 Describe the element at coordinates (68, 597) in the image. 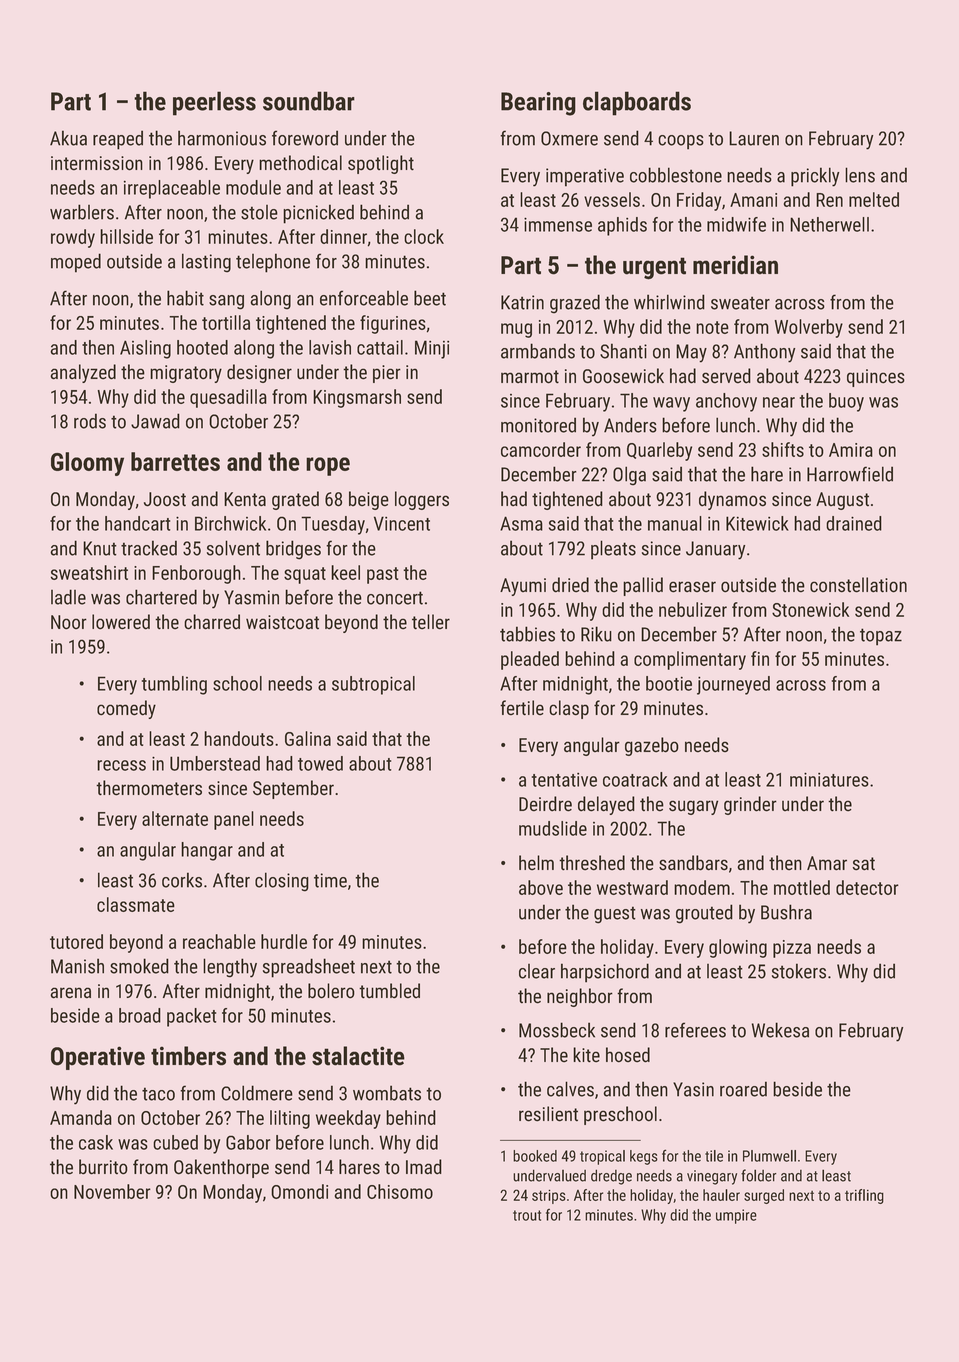

I see `ladle` at that location.
